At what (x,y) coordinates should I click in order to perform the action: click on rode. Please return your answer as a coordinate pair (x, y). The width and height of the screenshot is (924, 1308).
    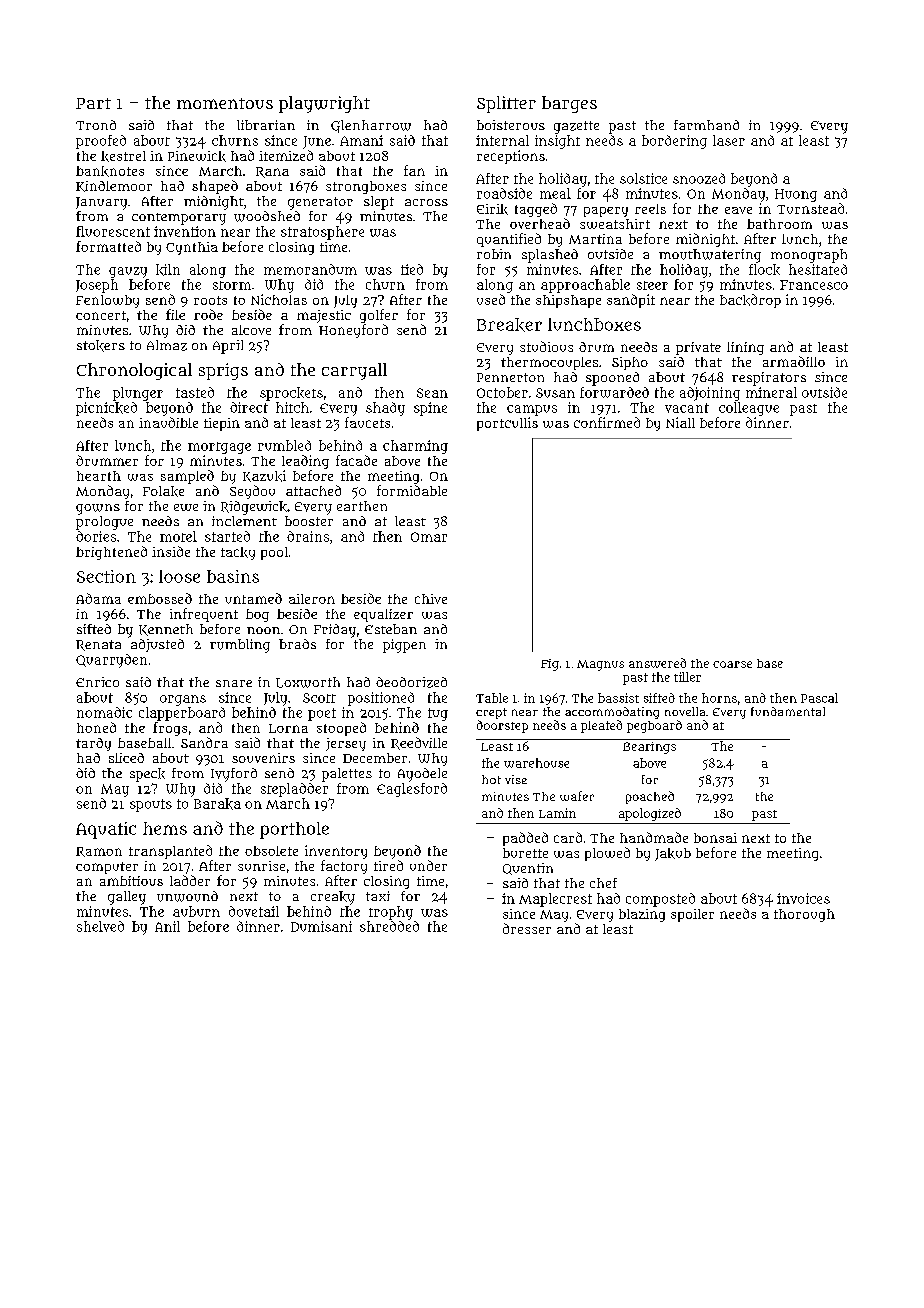
    Looking at the image, I should click on (208, 314).
